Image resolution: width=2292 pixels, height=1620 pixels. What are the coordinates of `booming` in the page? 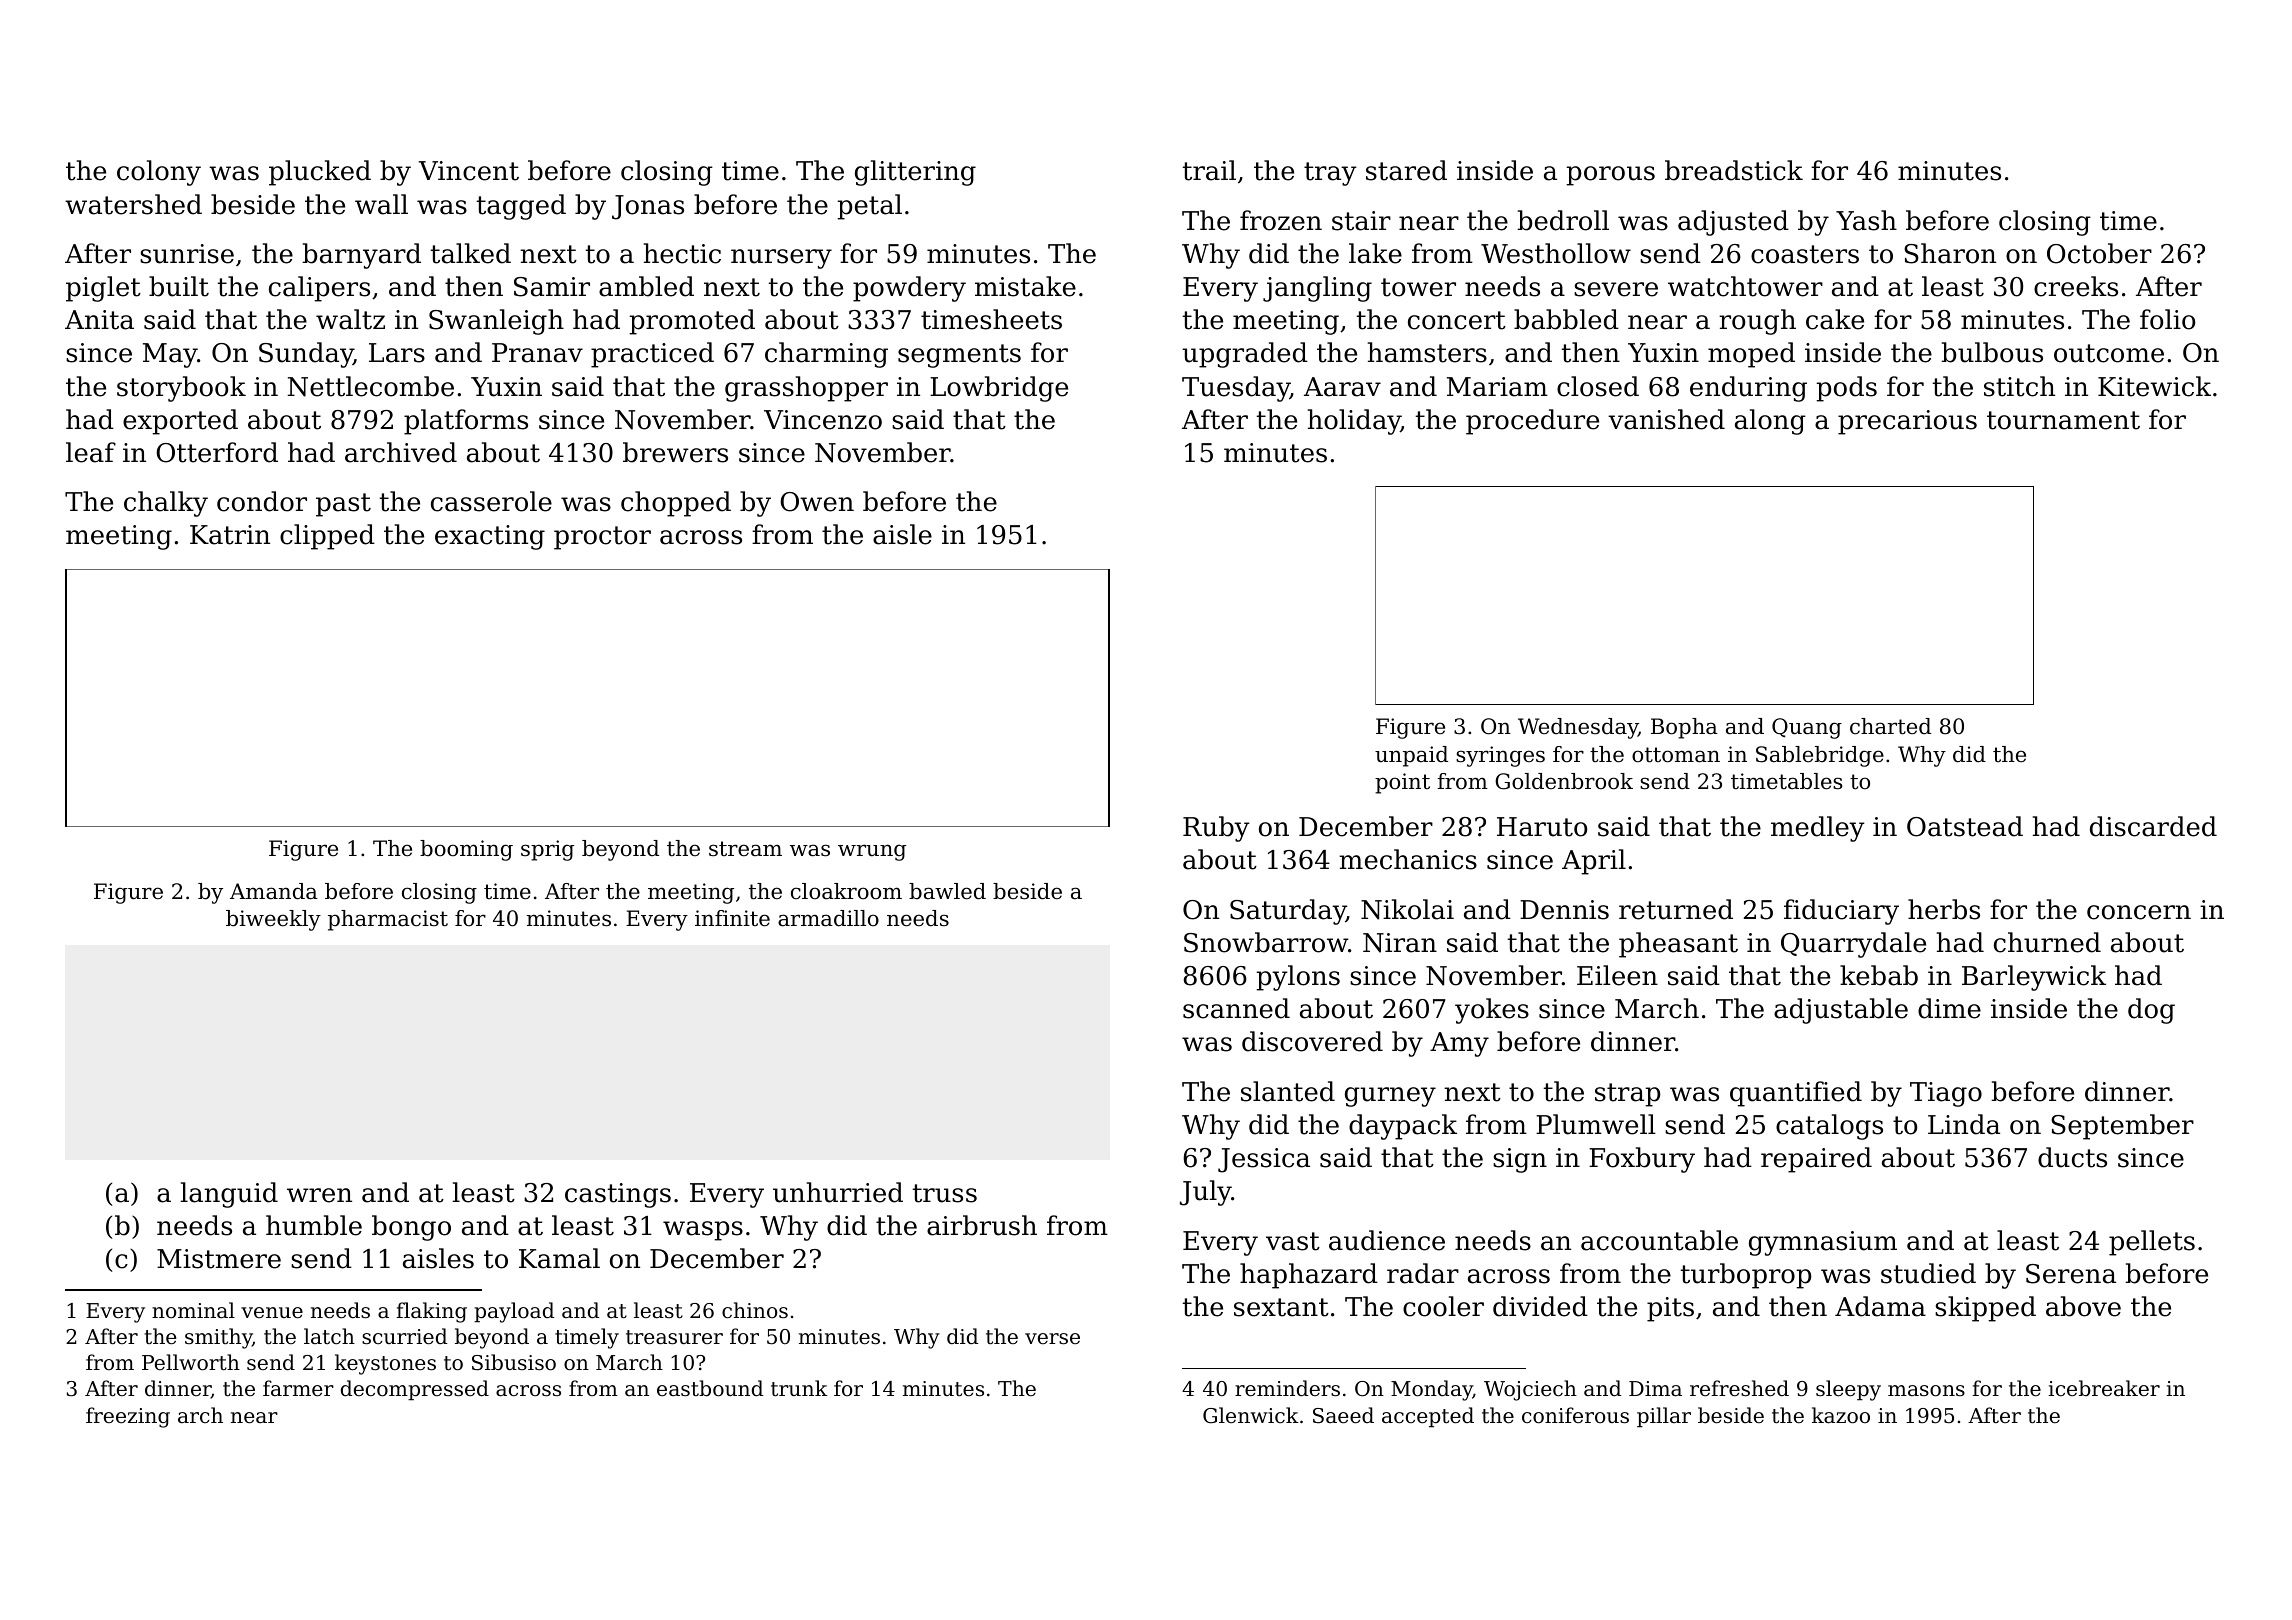 It's located at (466, 850).
